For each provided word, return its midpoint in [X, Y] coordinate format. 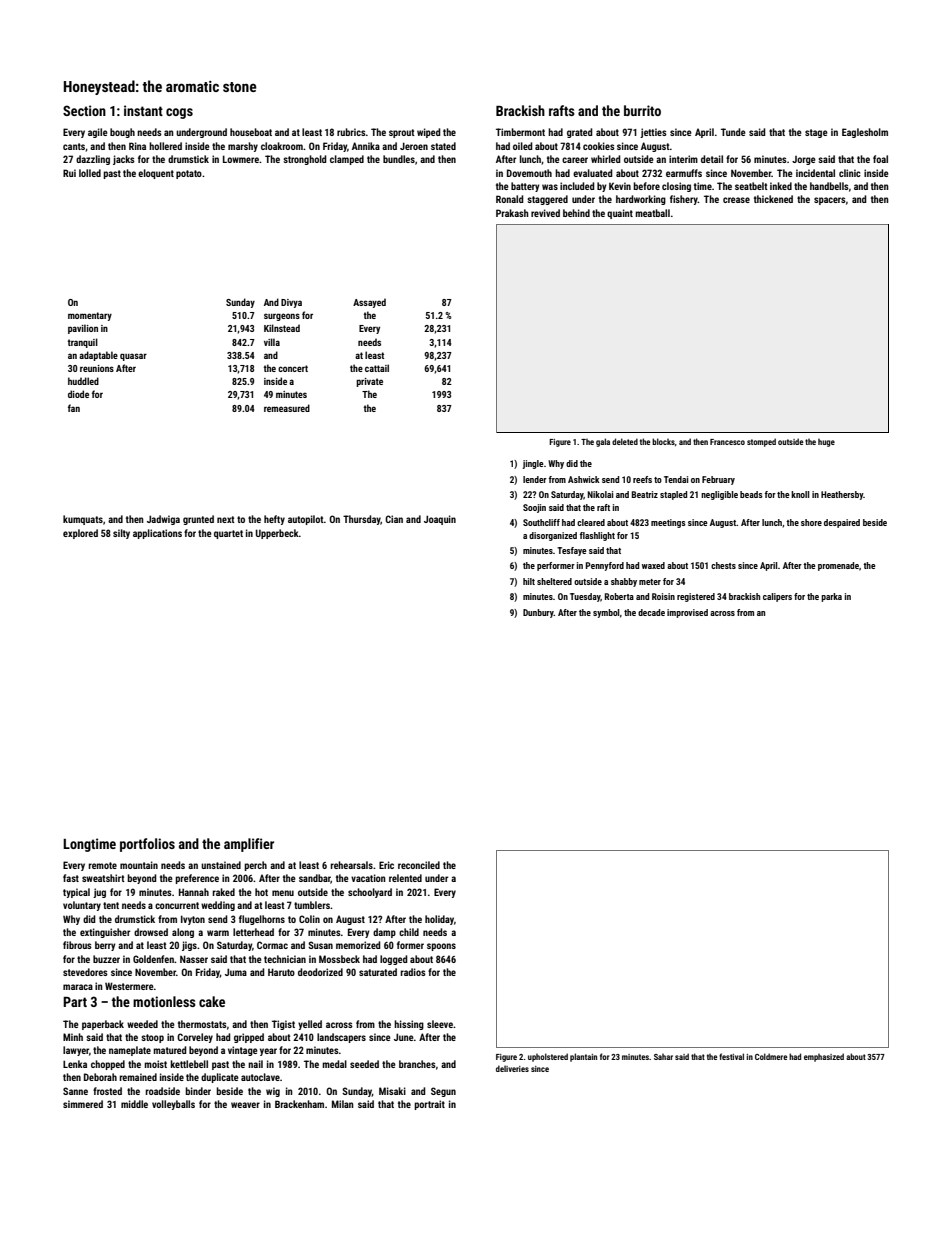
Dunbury [538, 613]
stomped [761, 442]
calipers [777, 597]
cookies [599, 146]
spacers [830, 201]
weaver [245, 1105]
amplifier [249, 845]
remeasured [287, 408]
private [369, 382]
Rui [69, 173]
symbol [606, 613]
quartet [228, 534]
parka [831, 597]
